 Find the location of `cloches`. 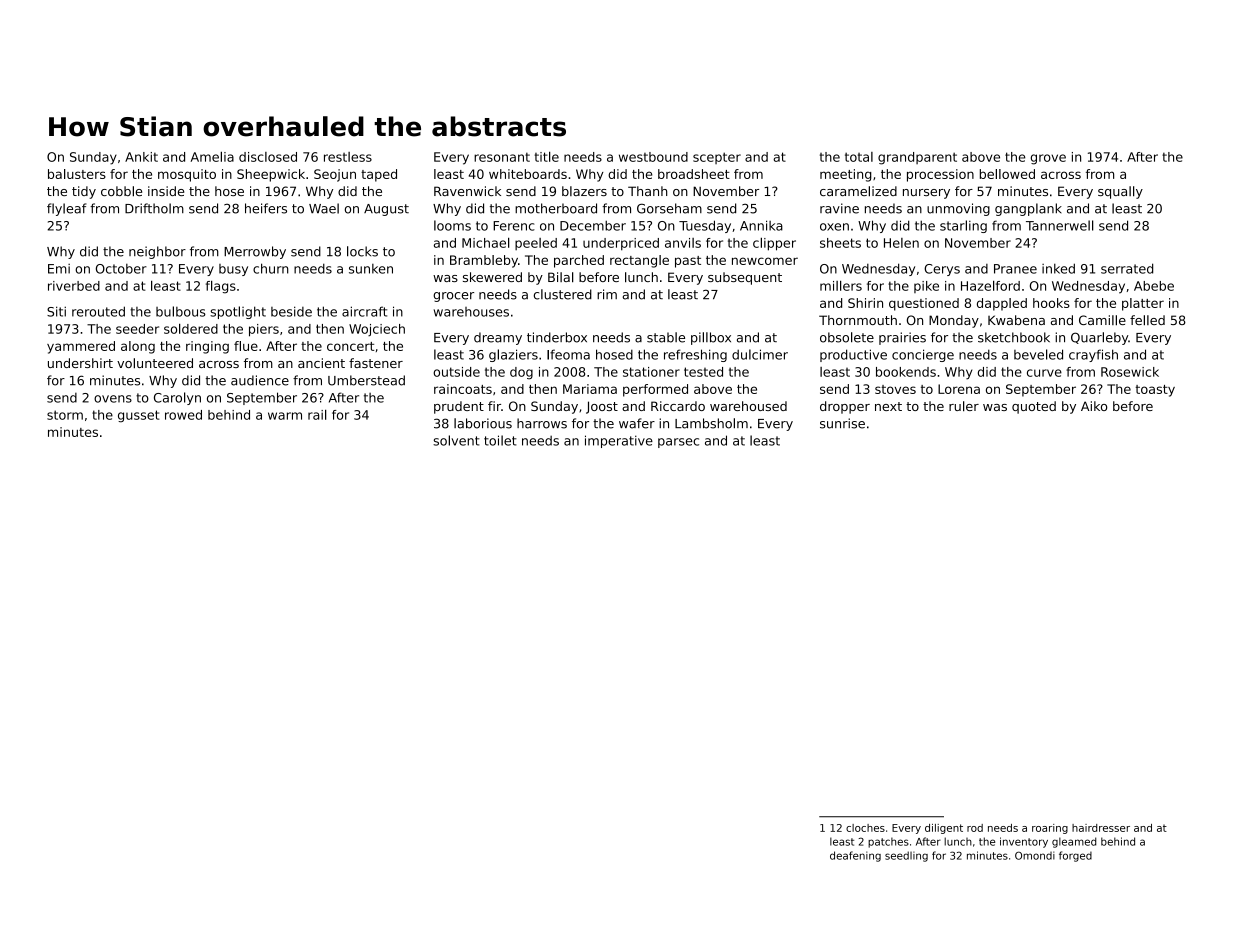

cloches is located at coordinates (865, 828).
